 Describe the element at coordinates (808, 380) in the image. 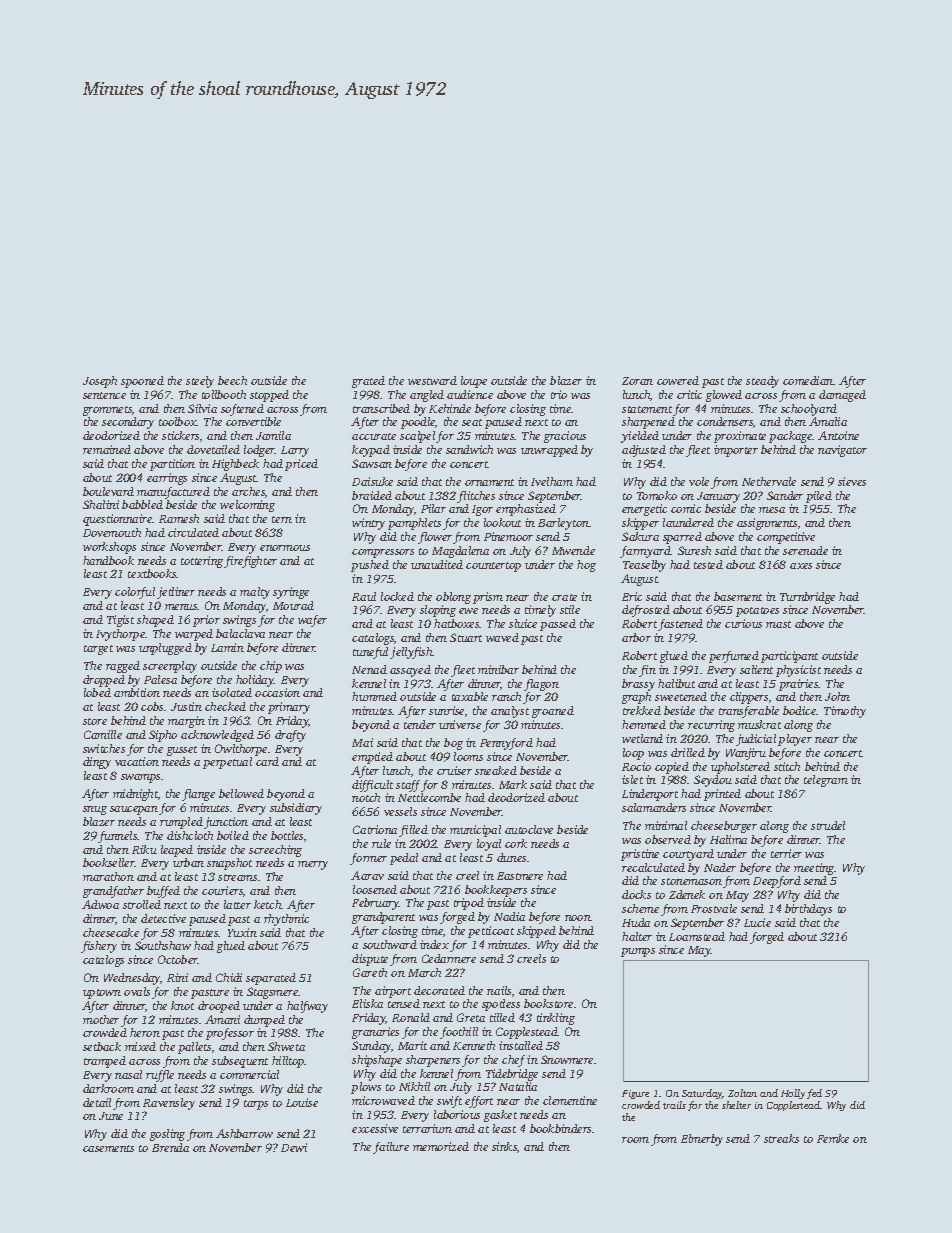

I see `comedian` at that location.
